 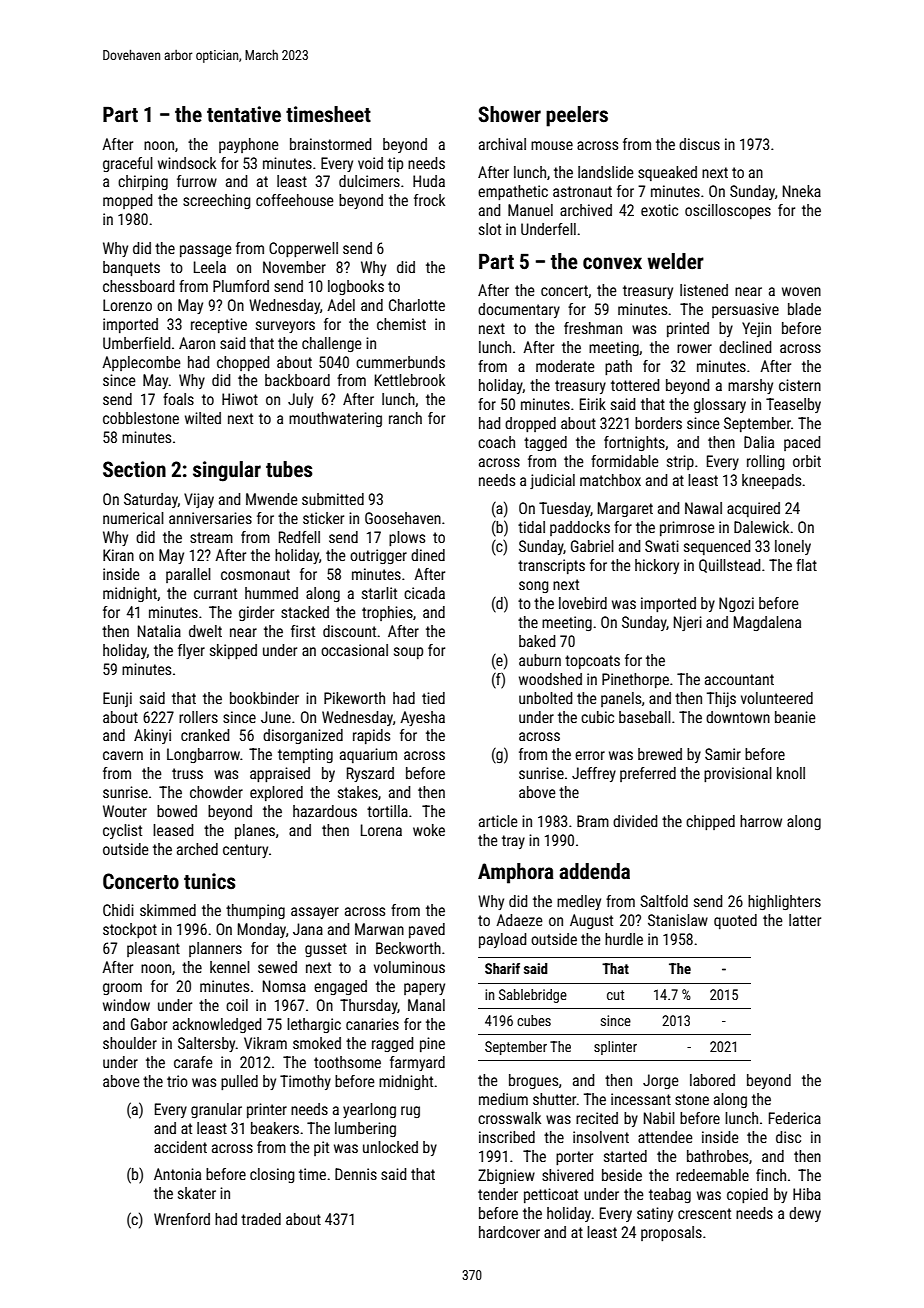 I want to click on Mwende, so click(x=272, y=499).
